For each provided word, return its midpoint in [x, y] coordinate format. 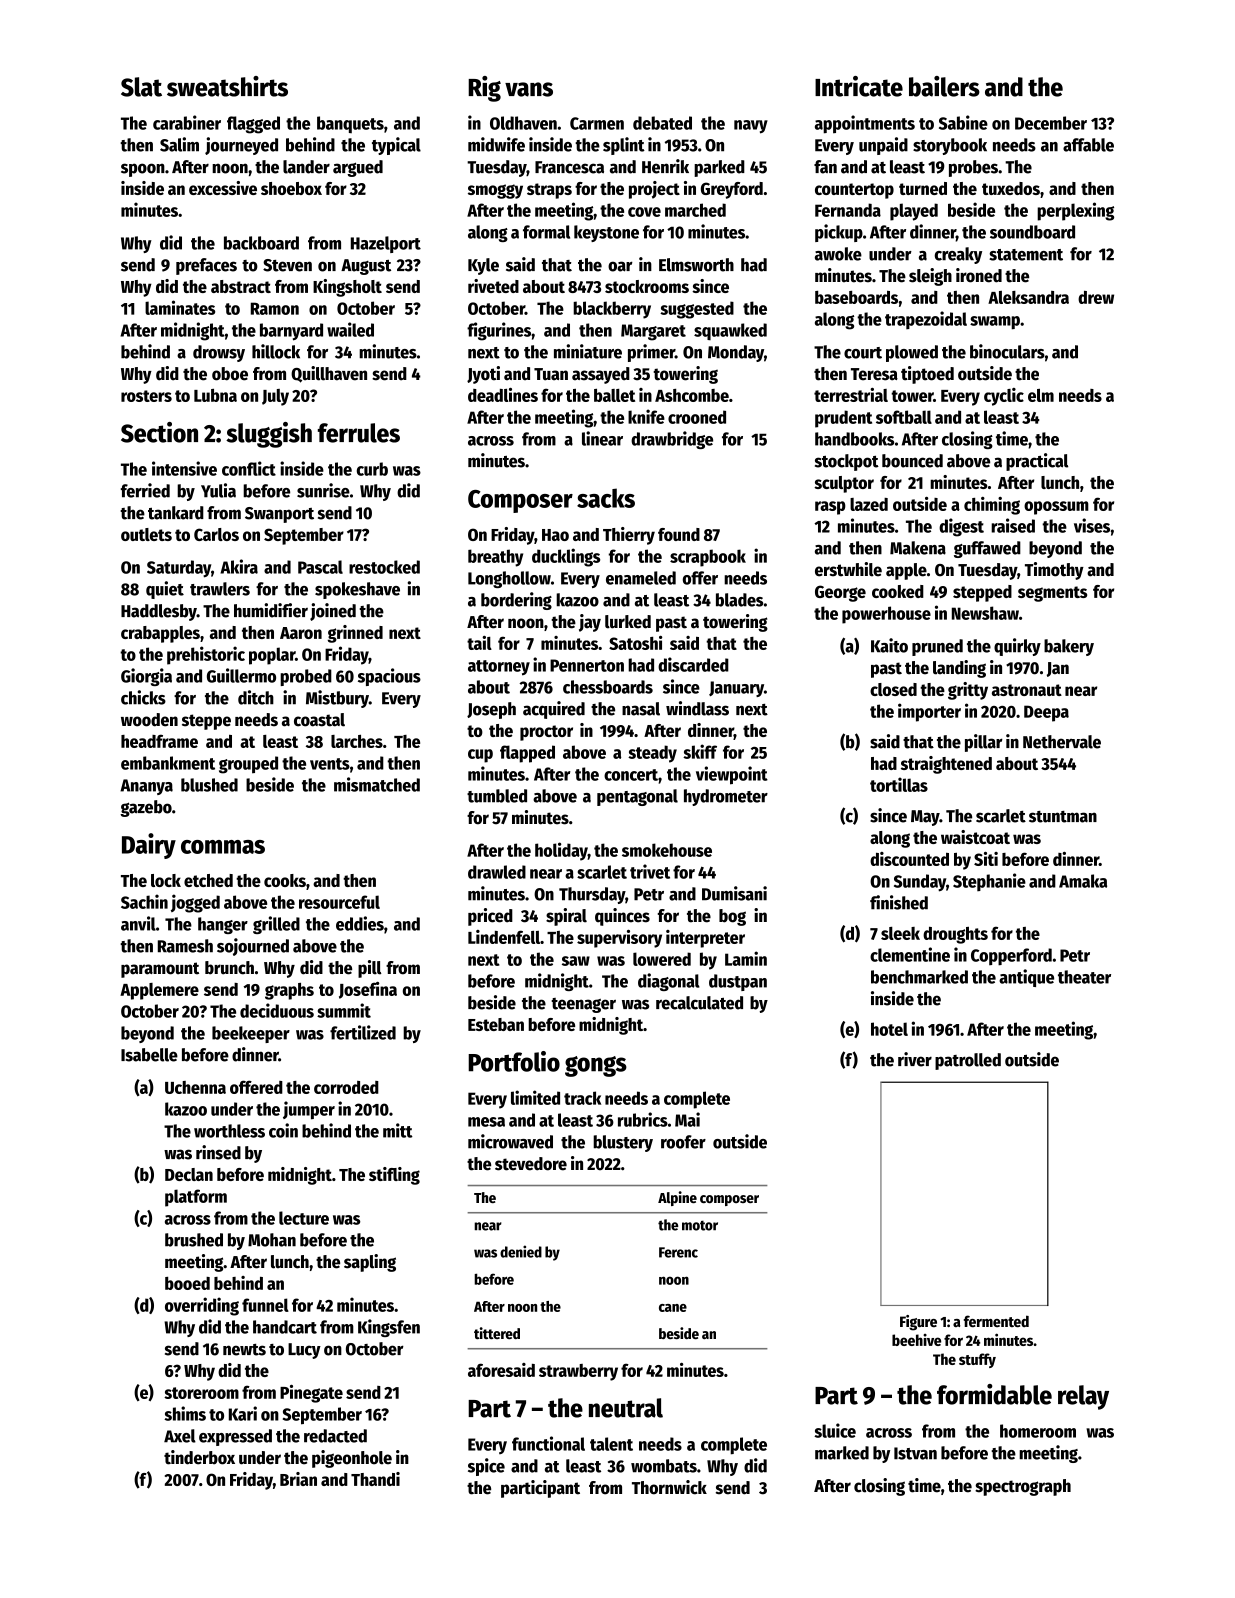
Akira [239, 566]
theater [1084, 977]
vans [529, 89]
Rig [484, 89]
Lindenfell [504, 937]
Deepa [1046, 713]
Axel [180, 1436]
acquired [554, 710]
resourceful [339, 902]
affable [1088, 145]
